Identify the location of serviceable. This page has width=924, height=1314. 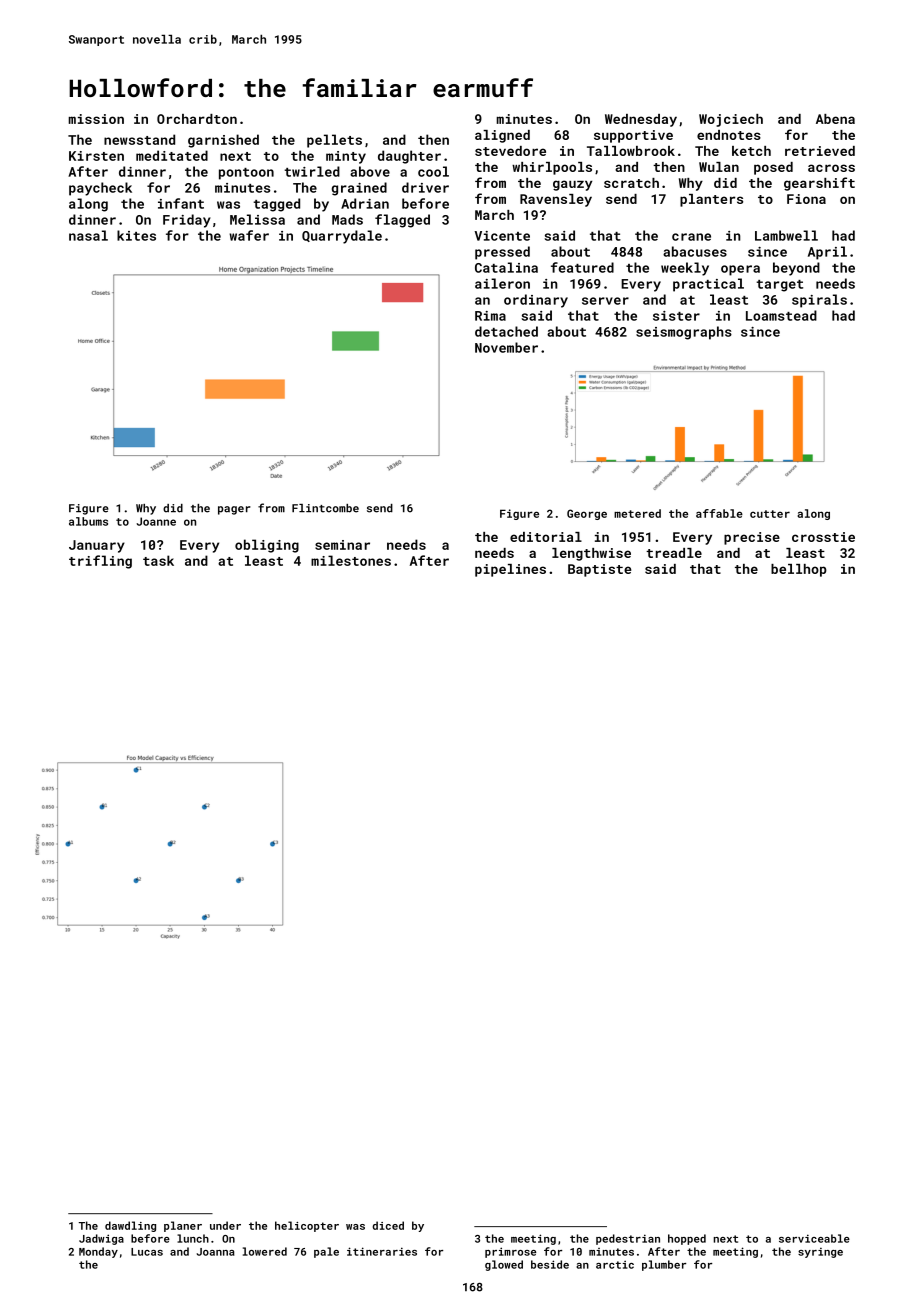
(814, 1238).
